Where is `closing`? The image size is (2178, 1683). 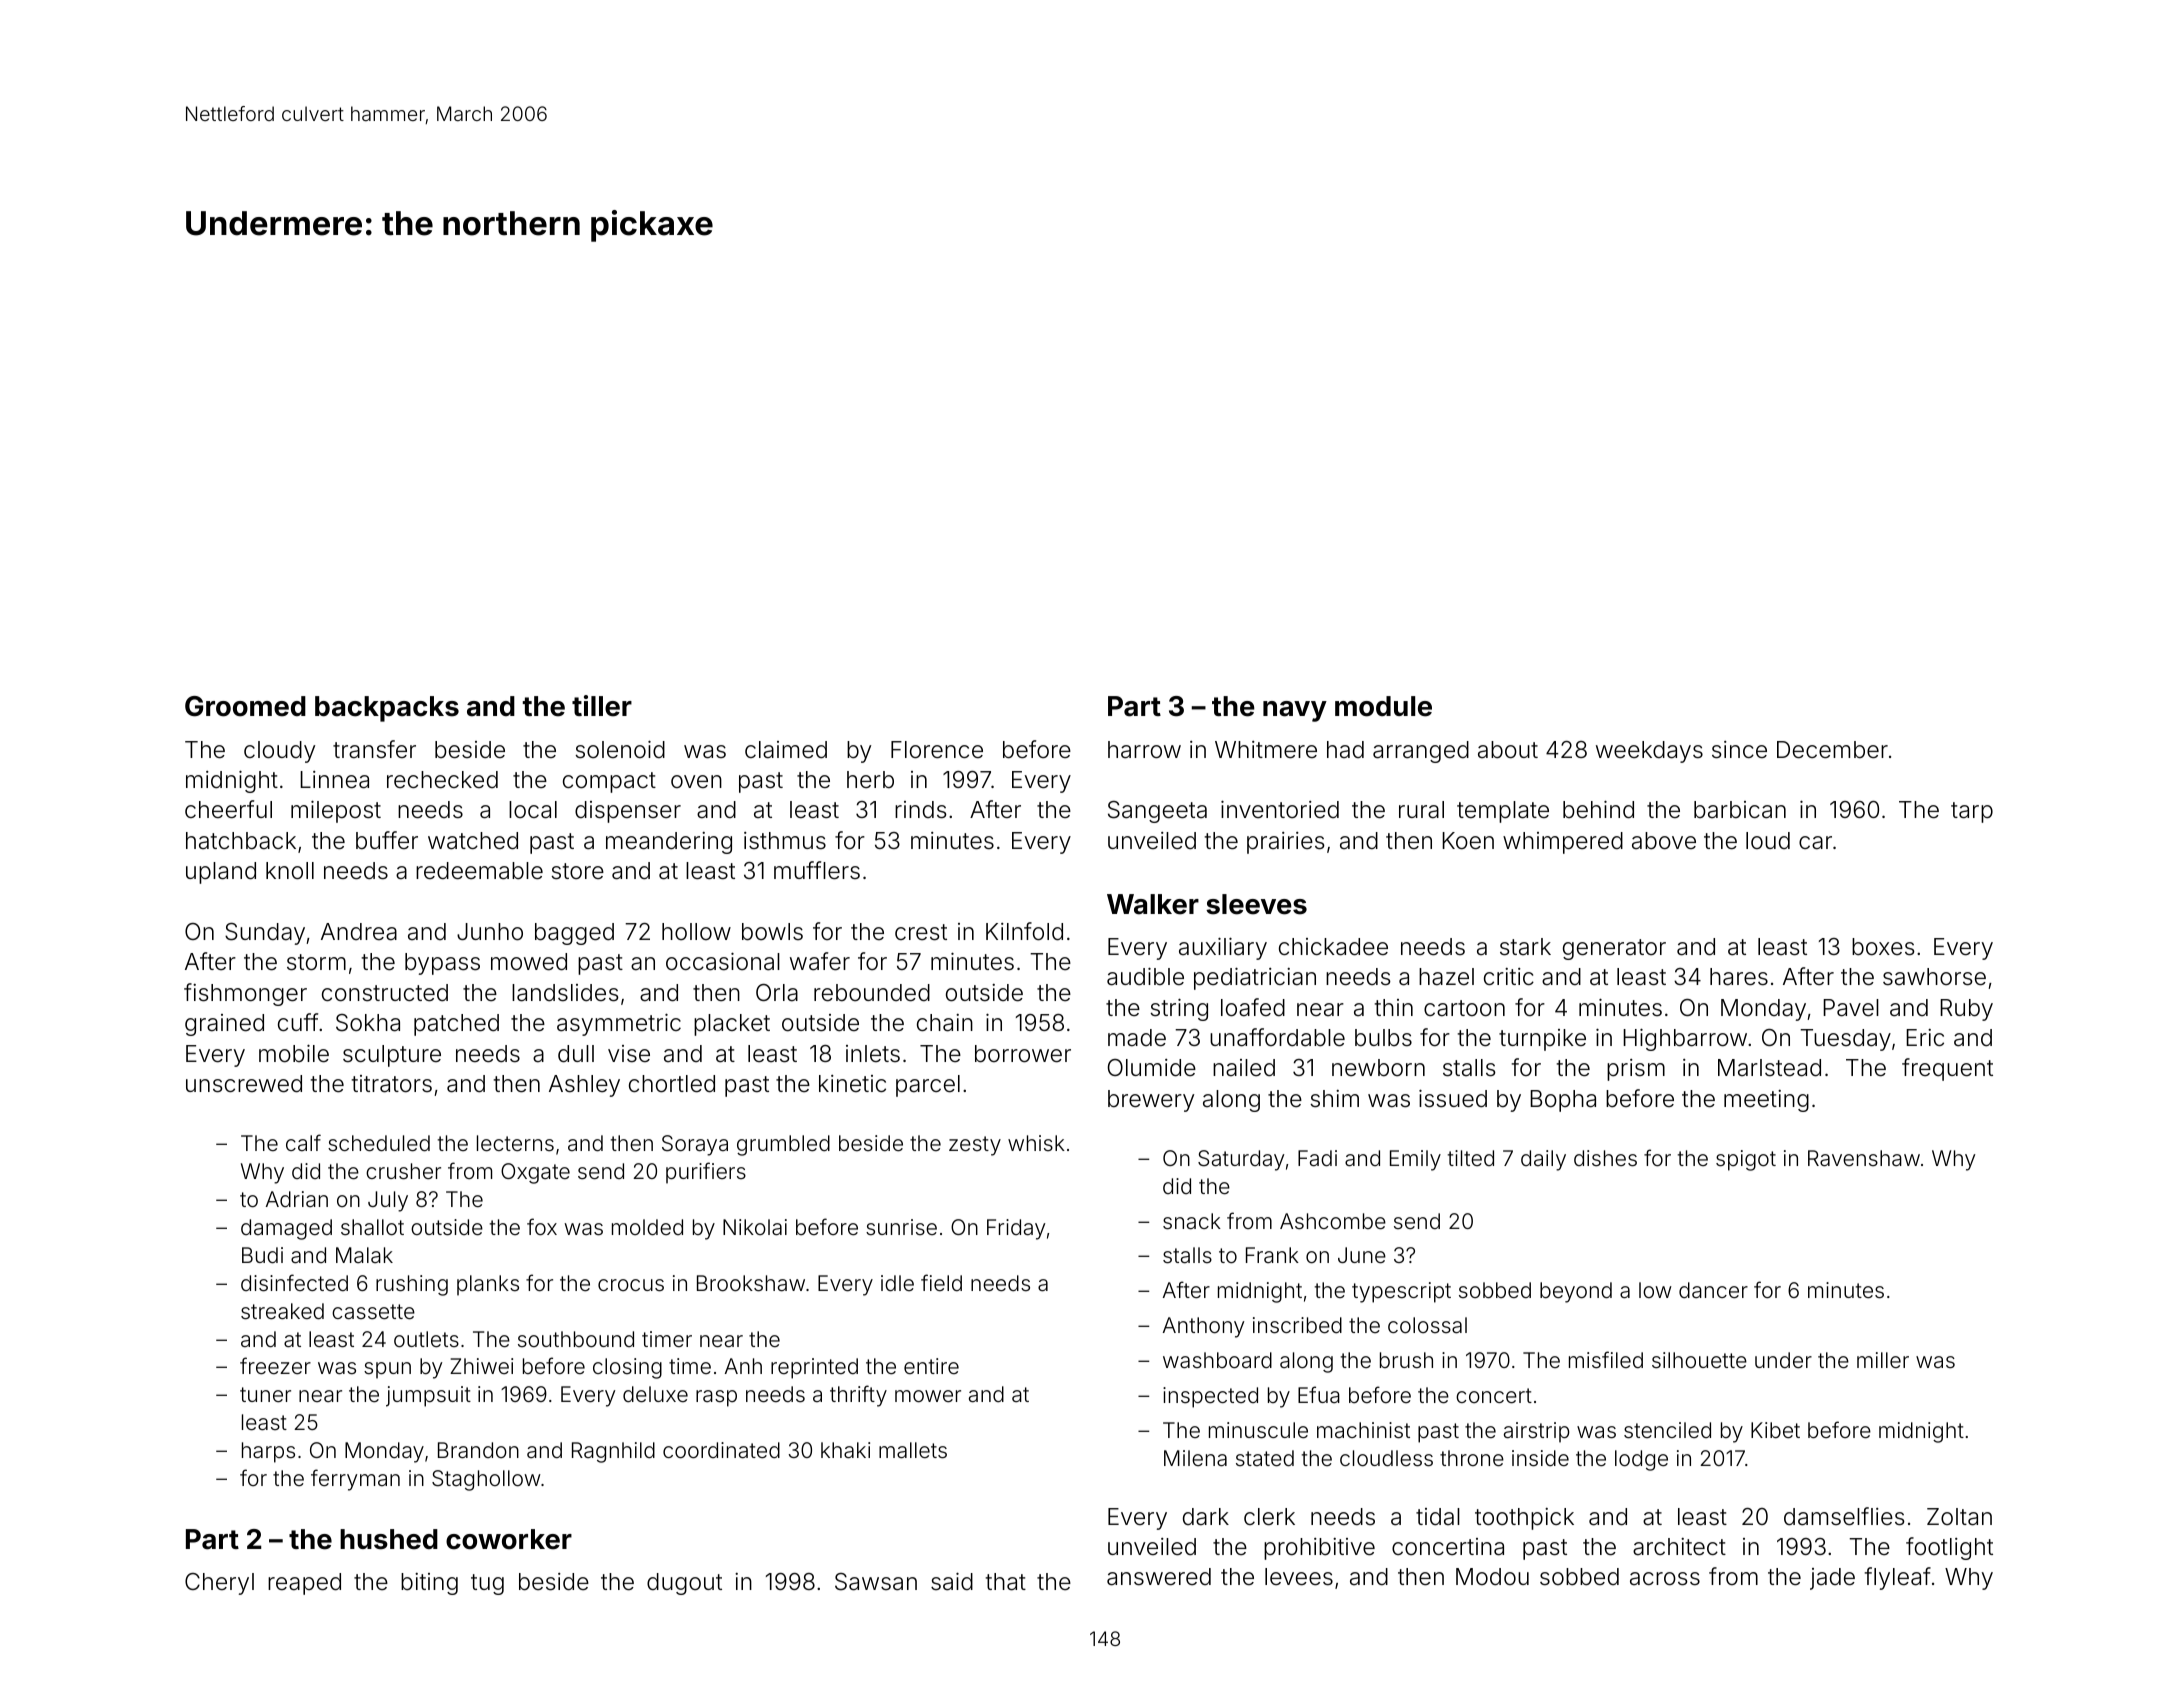
closing is located at coordinates (627, 1368).
